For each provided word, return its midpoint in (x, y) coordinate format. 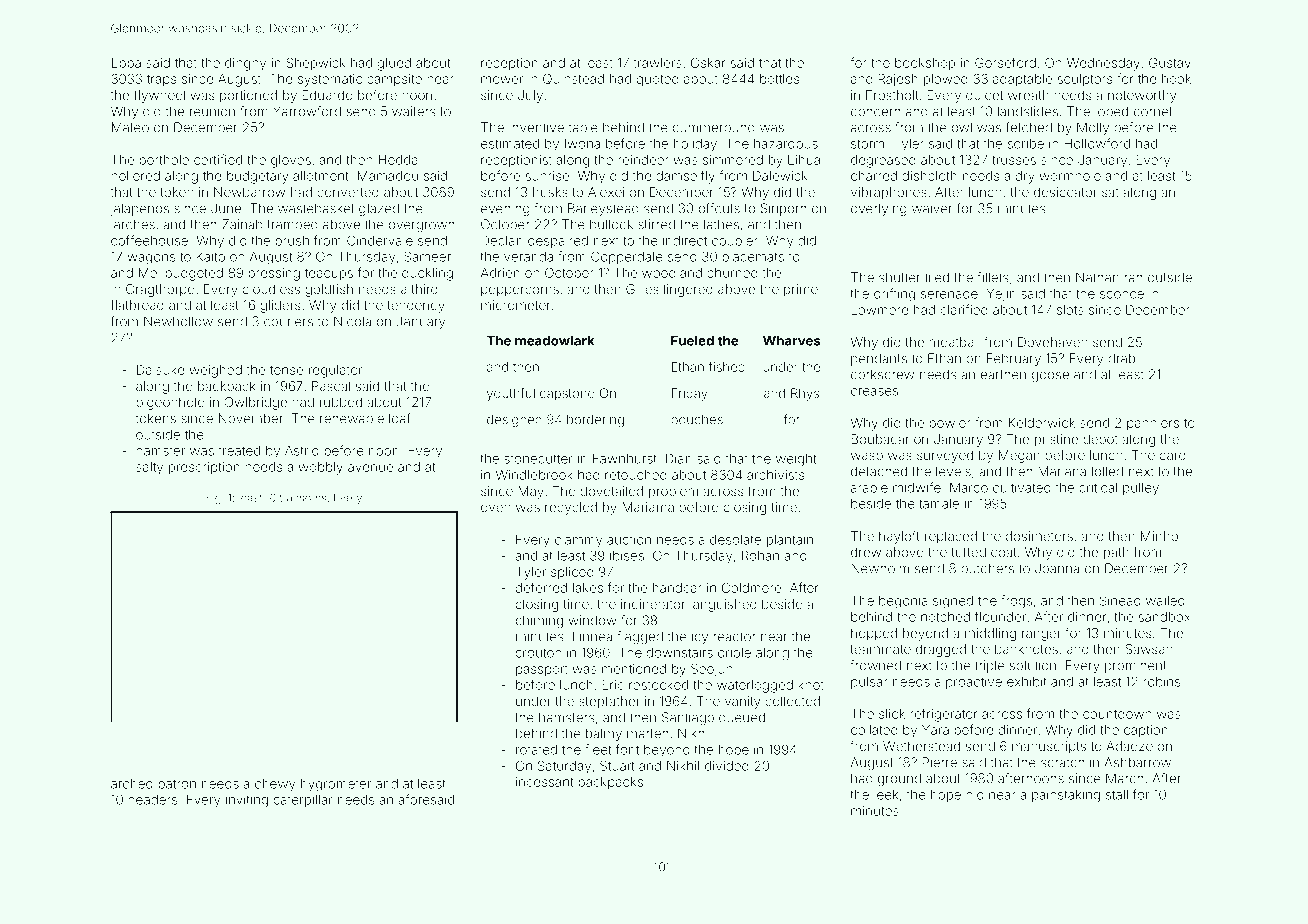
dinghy (245, 64)
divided (727, 766)
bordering (595, 420)
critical (1098, 488)
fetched (1029, 127)
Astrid (302, 451)
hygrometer (336, 785)
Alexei (606, 192)
